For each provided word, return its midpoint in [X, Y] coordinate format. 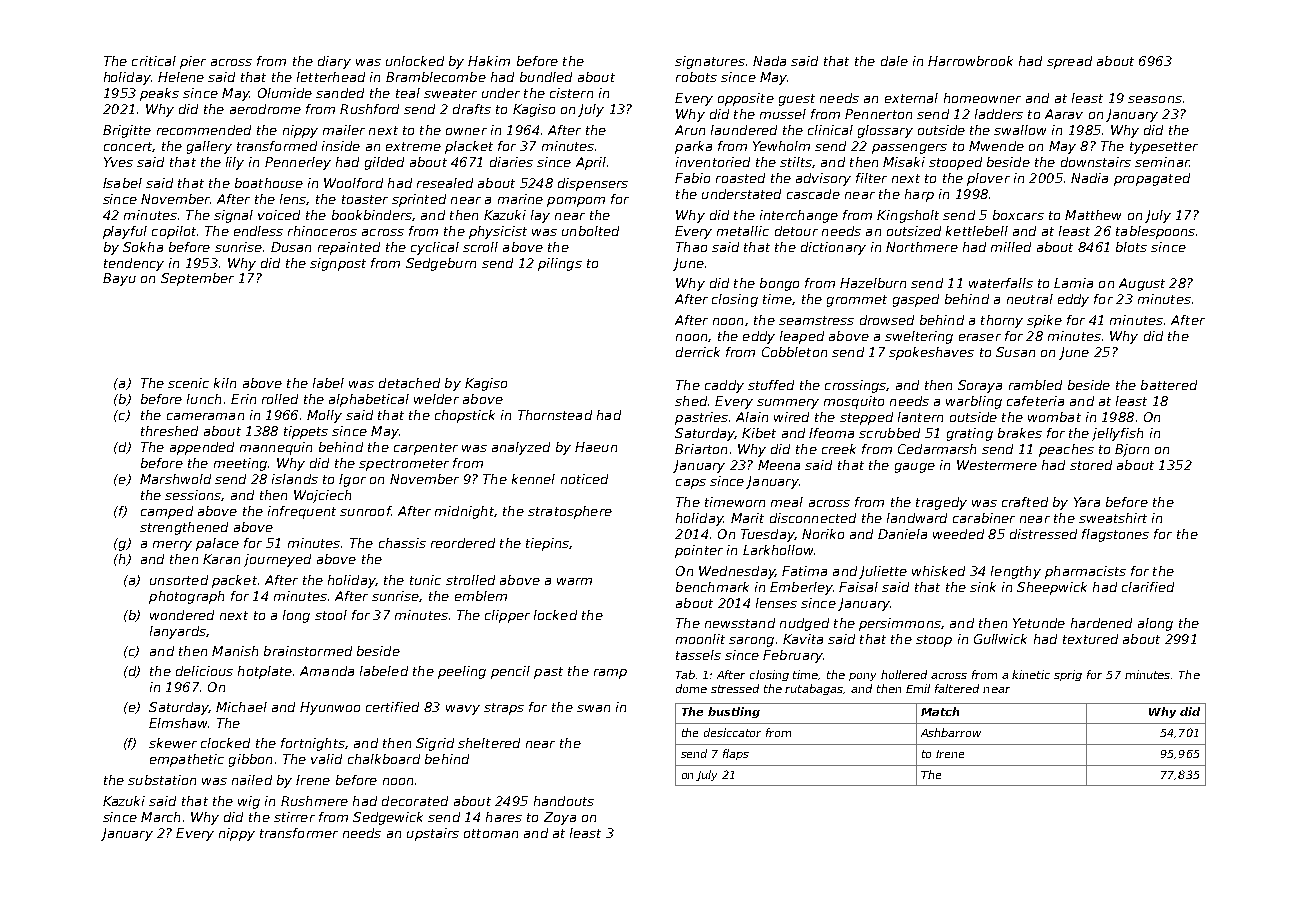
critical [154, 61]
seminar [1162, 162]
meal [787, 502]
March [160, 817]
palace [217, 544]
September [197, 279]
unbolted [590, 231]
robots [696, 77]
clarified [1148, 587]
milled [1011, 247]
